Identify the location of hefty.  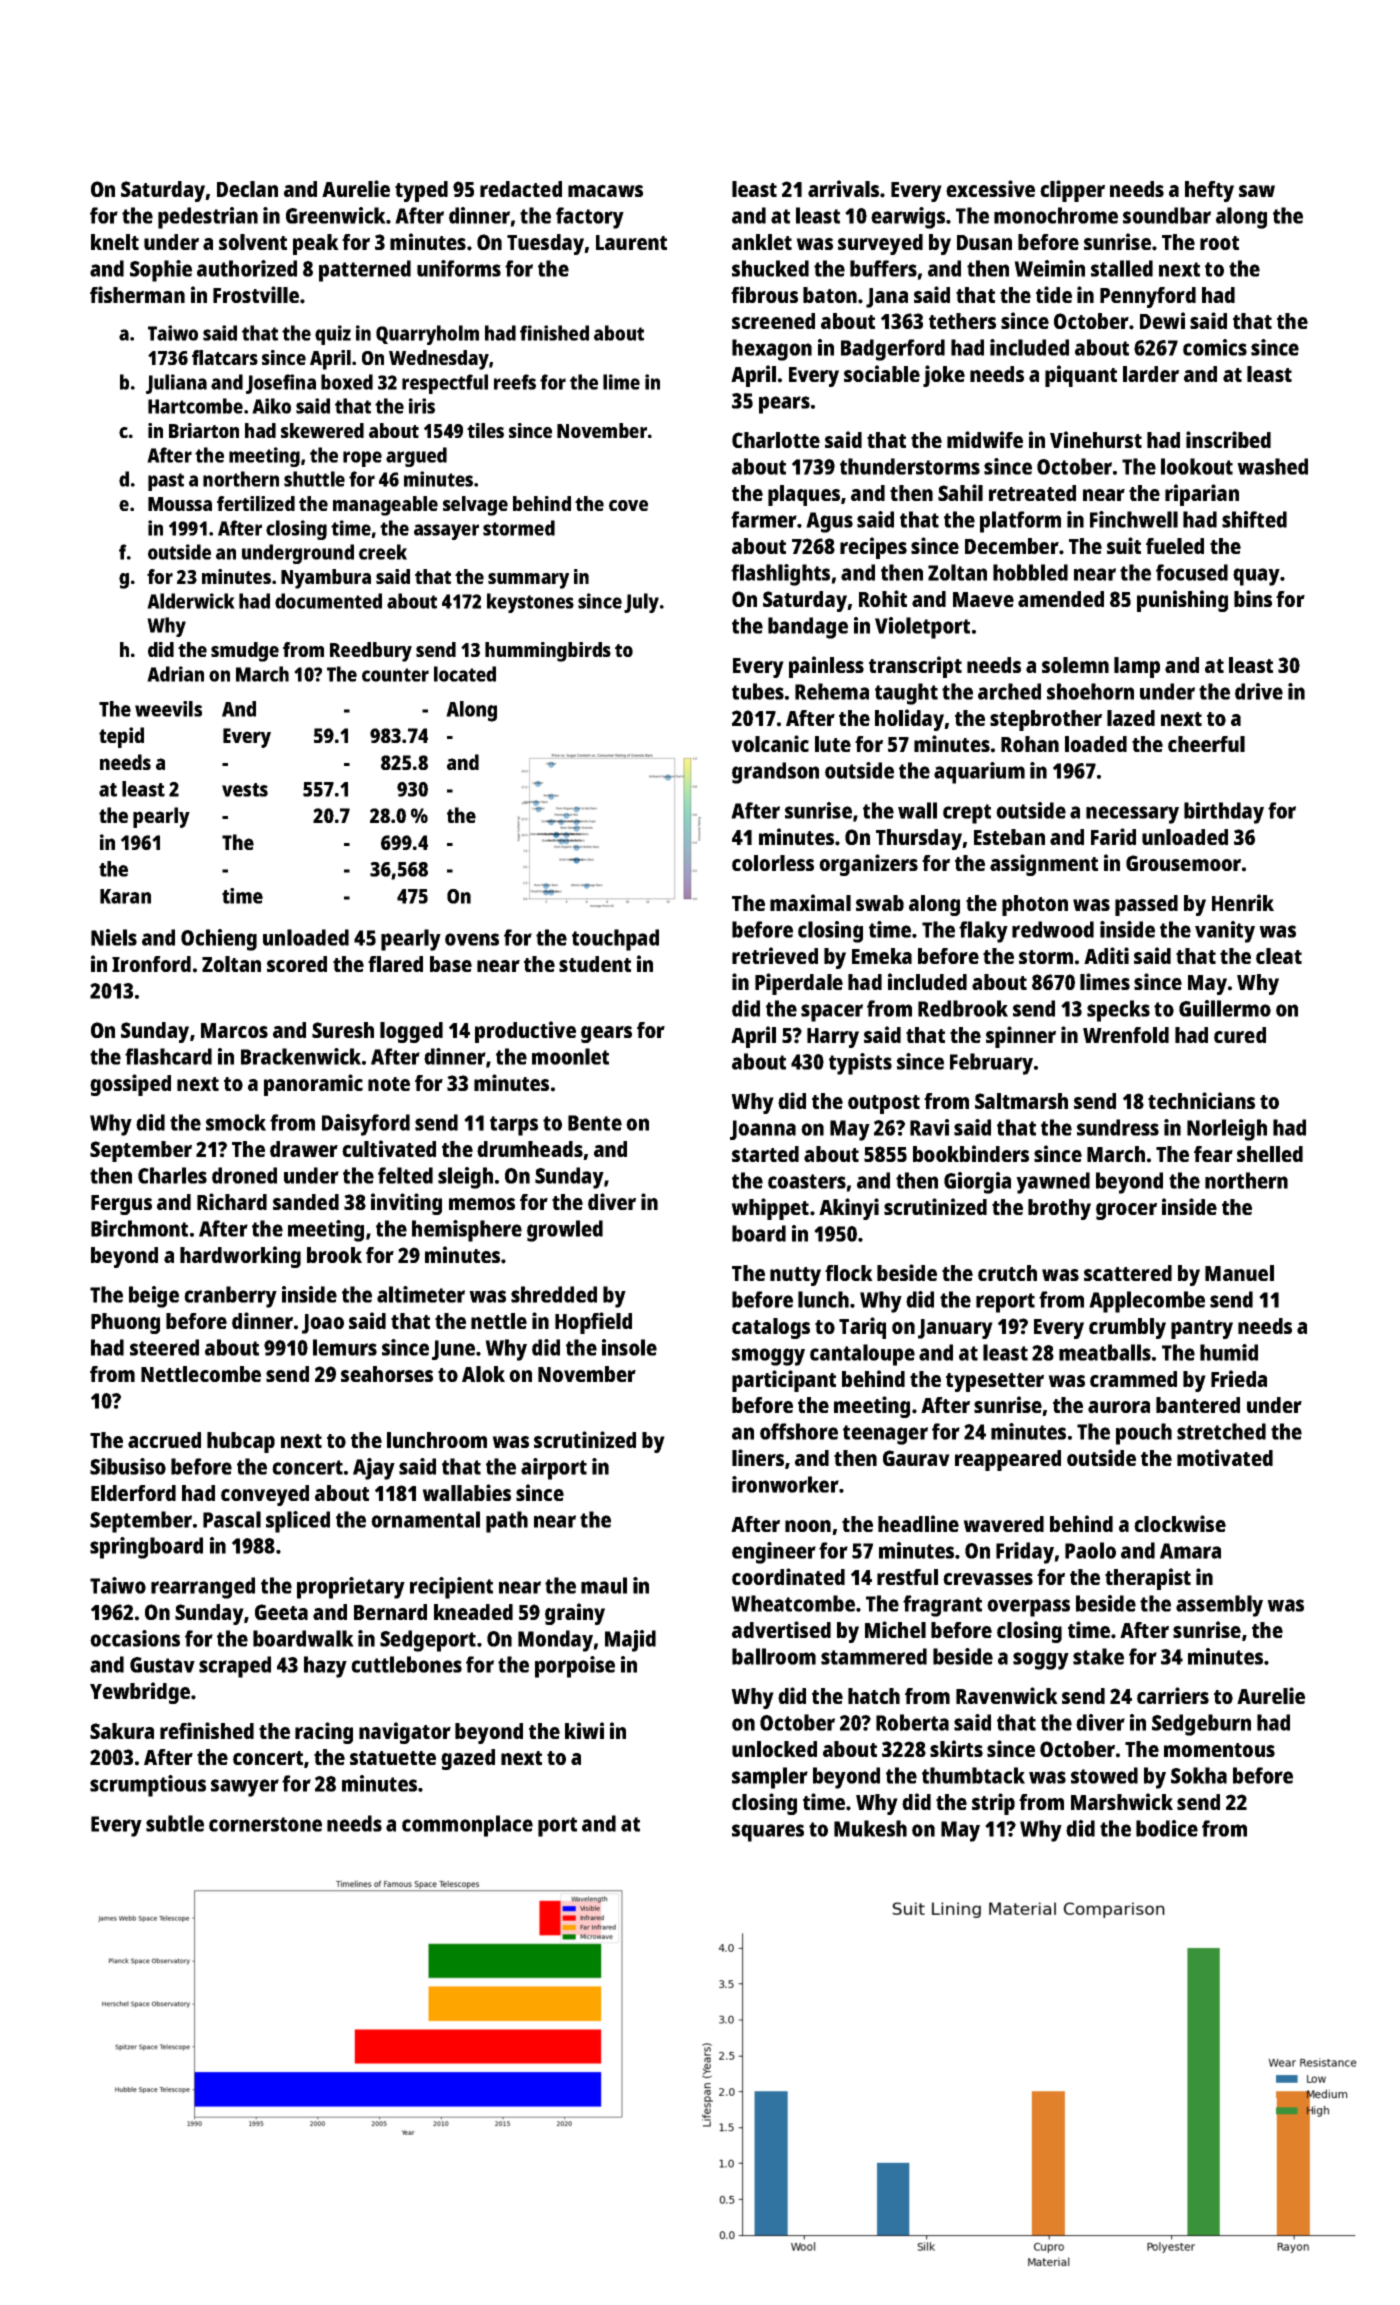
(1209, 191).
